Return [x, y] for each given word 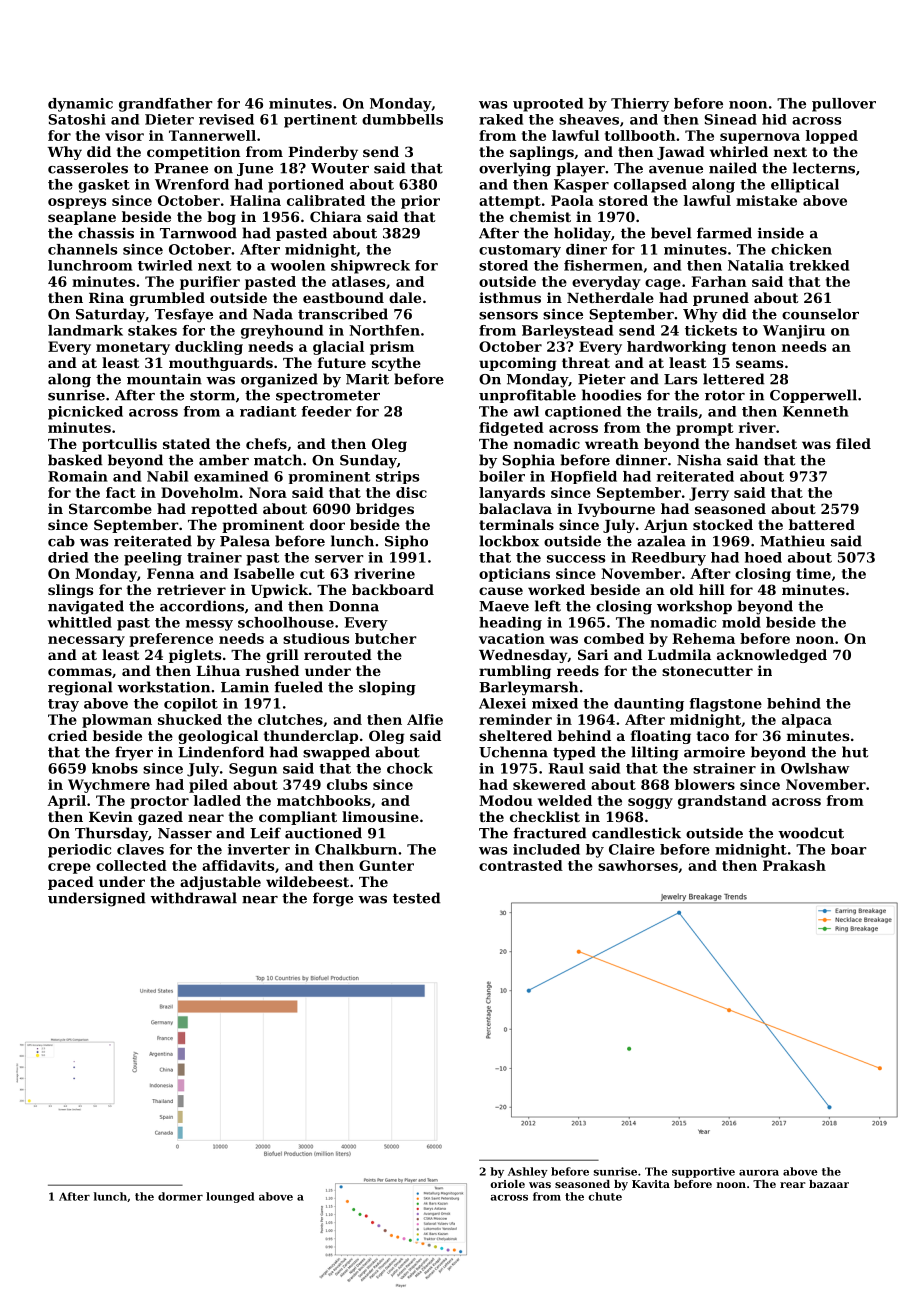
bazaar [829, 1184]
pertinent [320, 121]
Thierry [640, 105]
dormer [180, 1196]
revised [226, 119]
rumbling [515, 672]
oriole [507, 1184]
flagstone [726, 705]
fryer [134, 753]
